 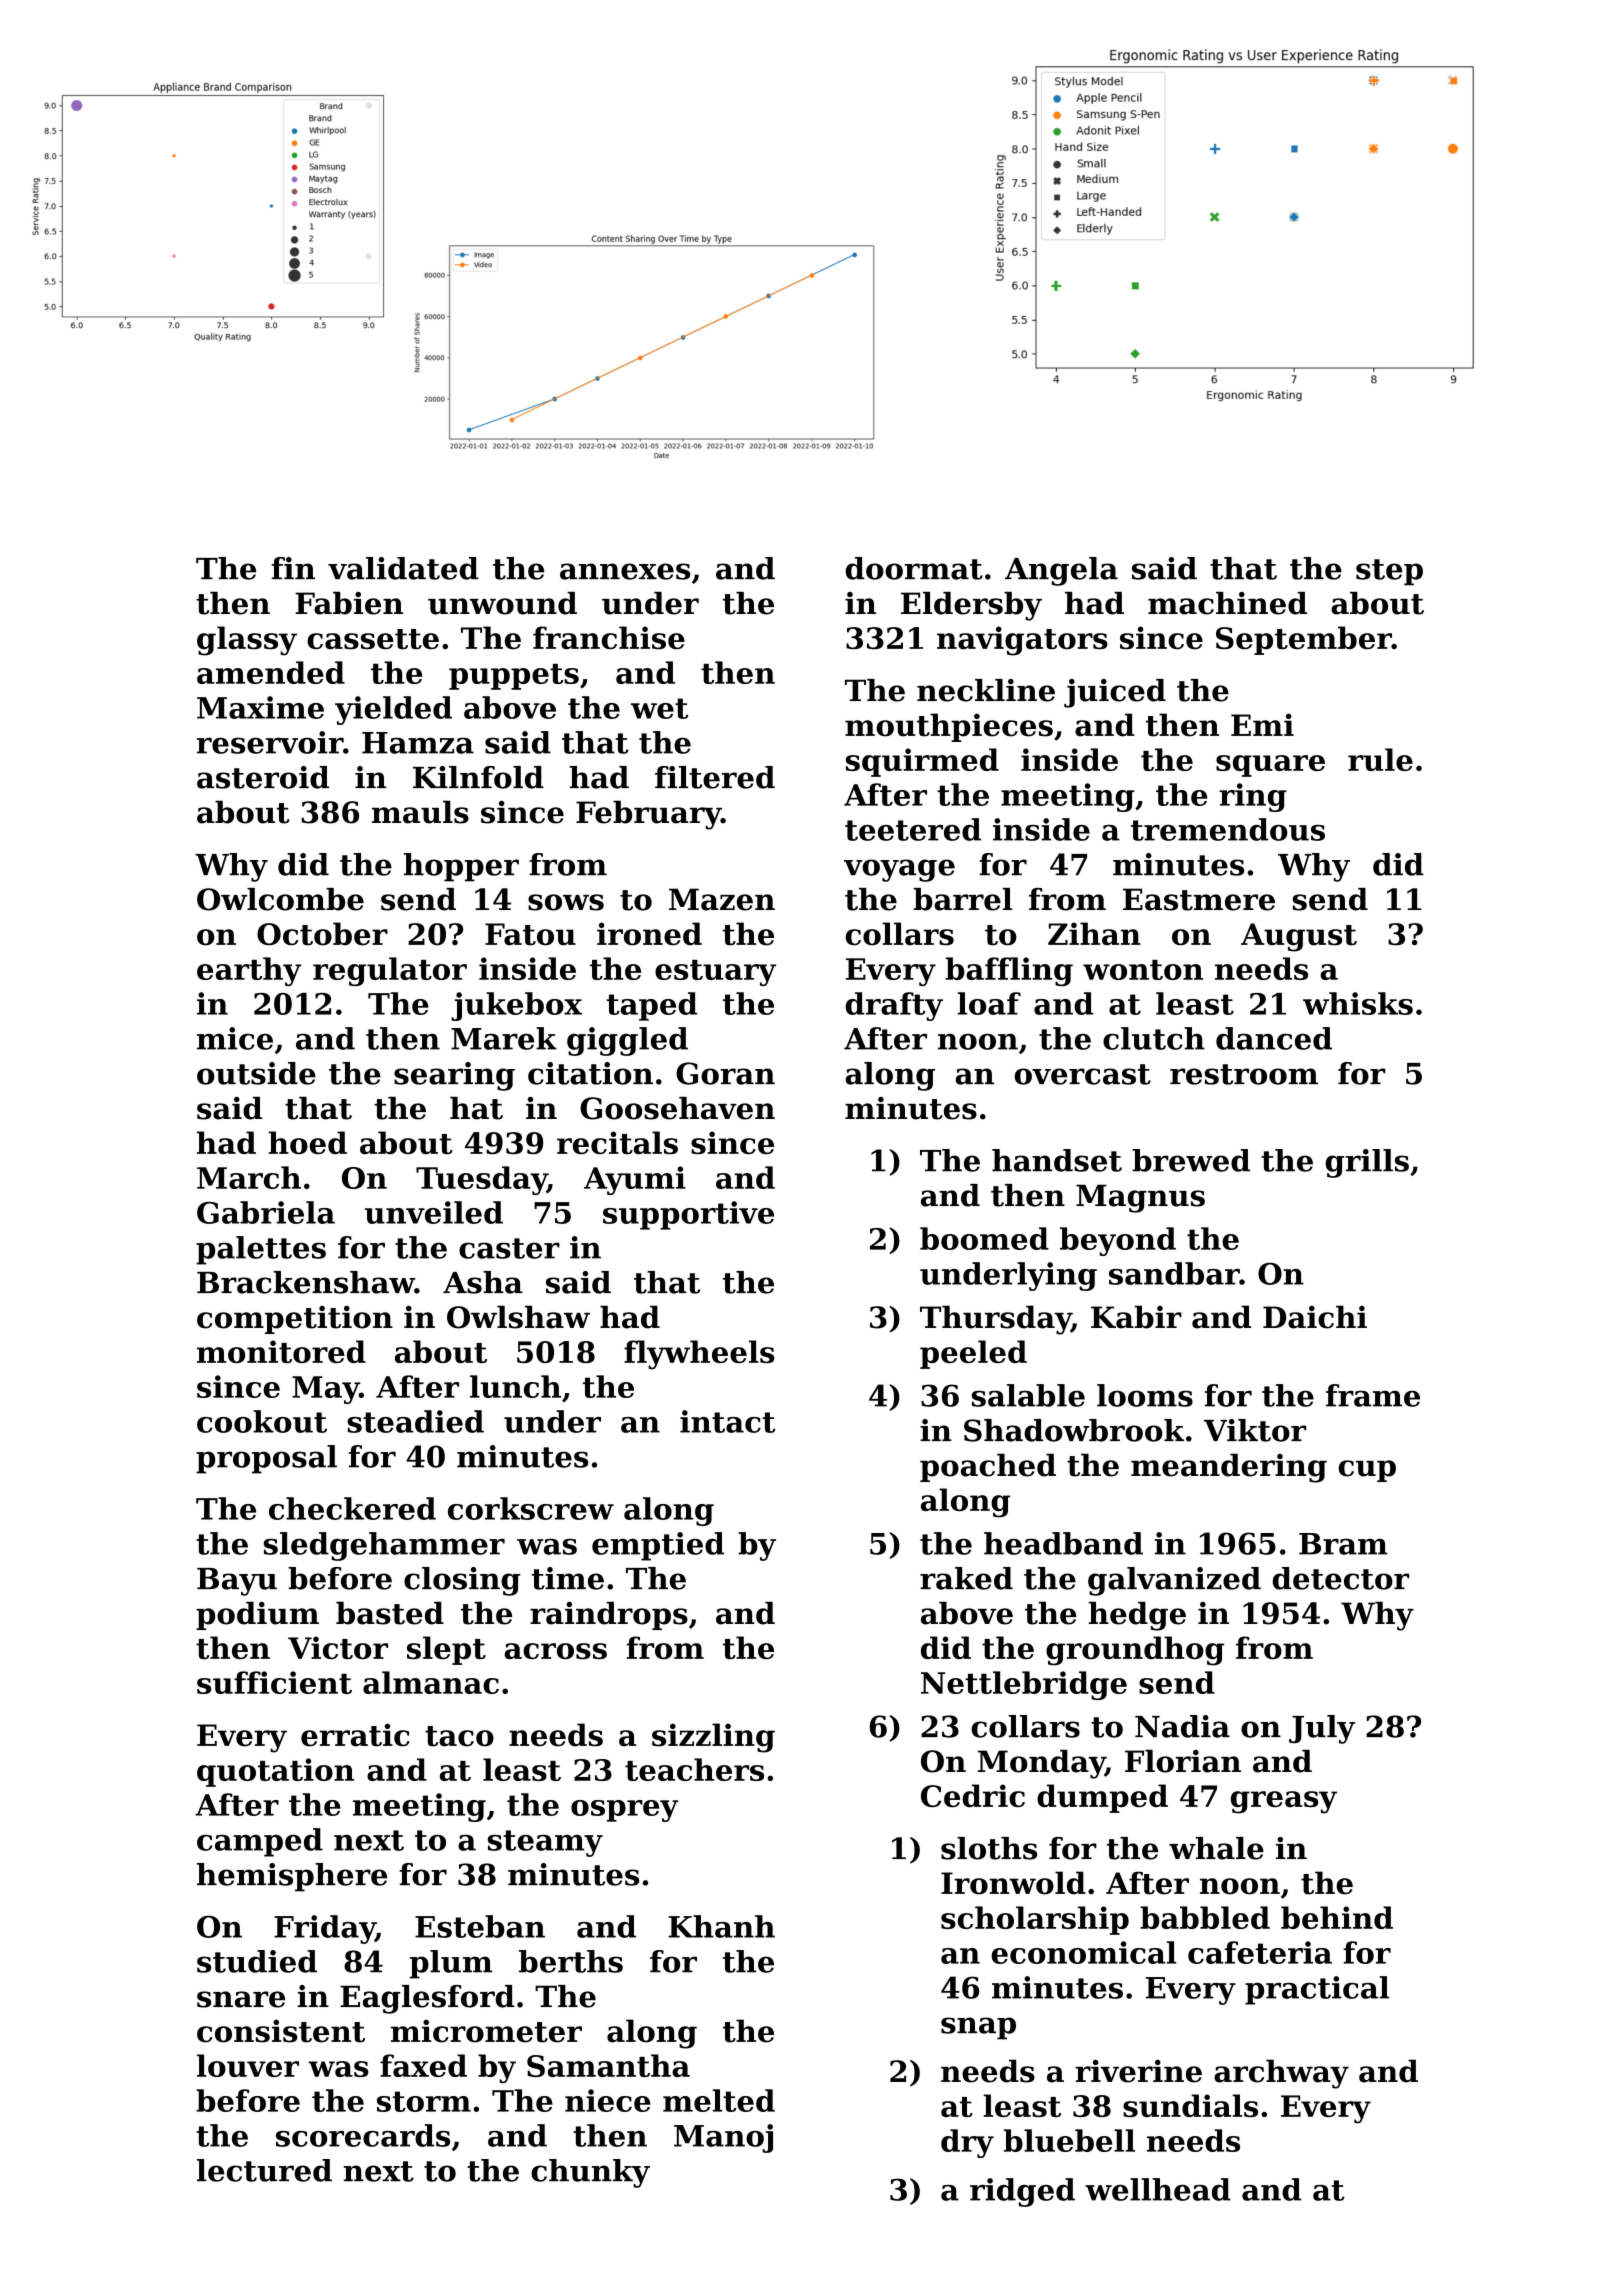 I want to click on lectured, so click(x=264, y=2170).
